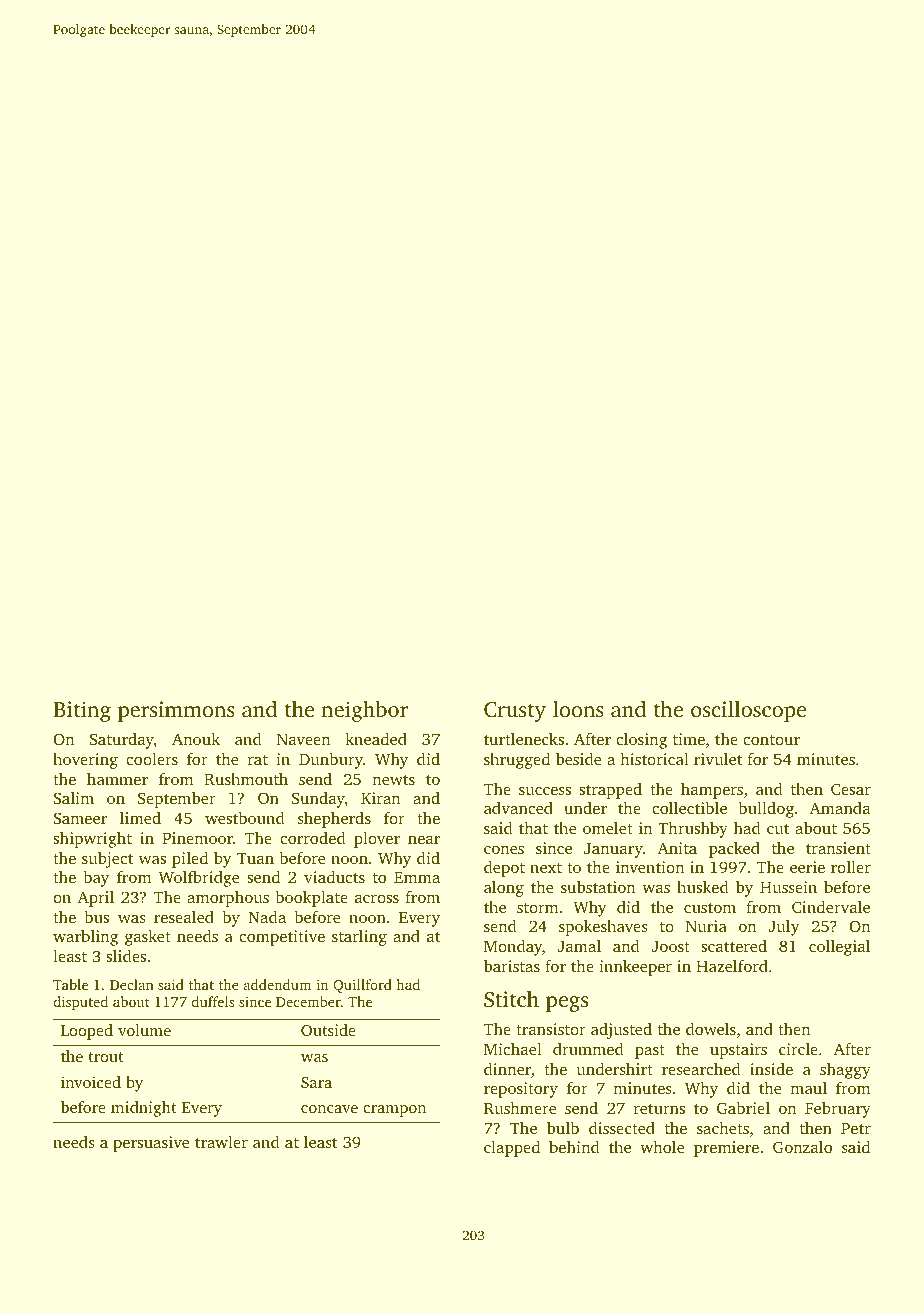 The height and width of the image is (1314, 924). I want to click on Outside, so click(328, 1030).
